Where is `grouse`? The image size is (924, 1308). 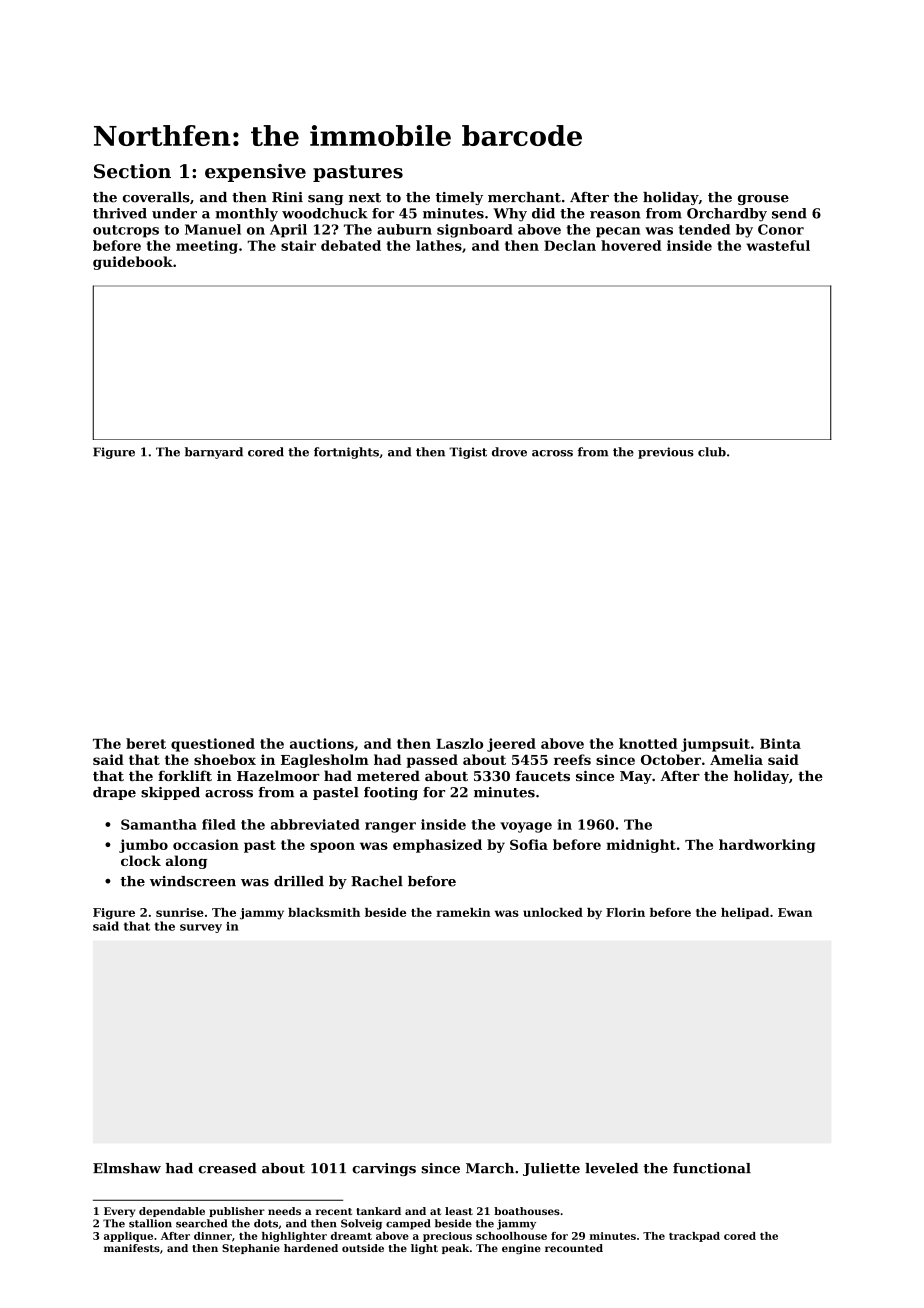 grouse is located at coordinates (763, 200).
